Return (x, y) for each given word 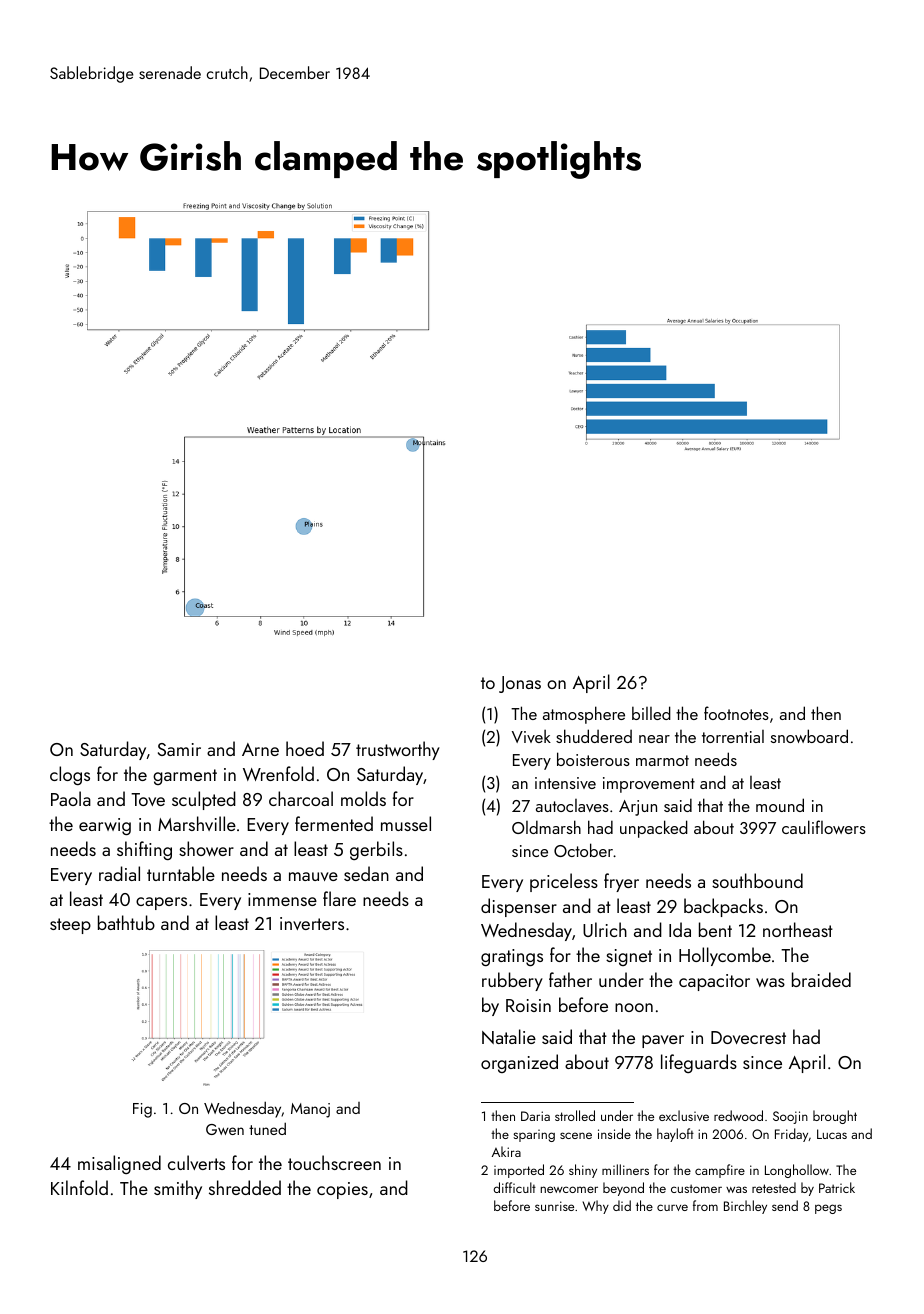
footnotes (736, 713)
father (570, 979)
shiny (583, 1171)
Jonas (520, 684)
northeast (798, 929)
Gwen (225, 1129)
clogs (70, 775)
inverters (312, 923)
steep (70, 926)
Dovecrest (748, 1037)
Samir (179, 749)
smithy (178, 1189)
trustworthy (398, 750)
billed (651, 713)
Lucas (832, 1134)
